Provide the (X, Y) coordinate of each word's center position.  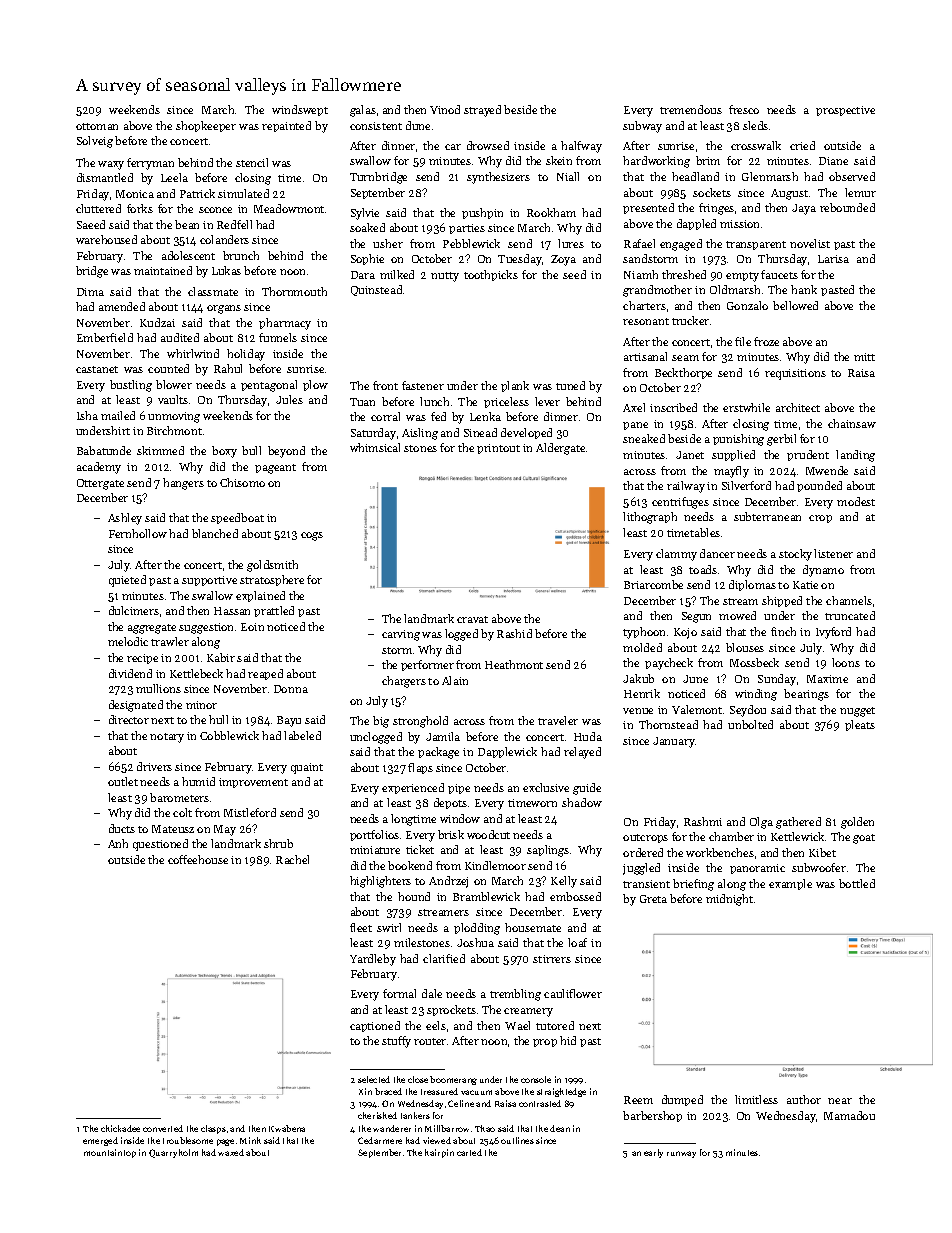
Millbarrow (447, 1128)
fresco (744, 109)
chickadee (120, 1128)
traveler (558, 720)
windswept (300, 110)
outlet (123, 781)
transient (646, 884)
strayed (482, 111)
